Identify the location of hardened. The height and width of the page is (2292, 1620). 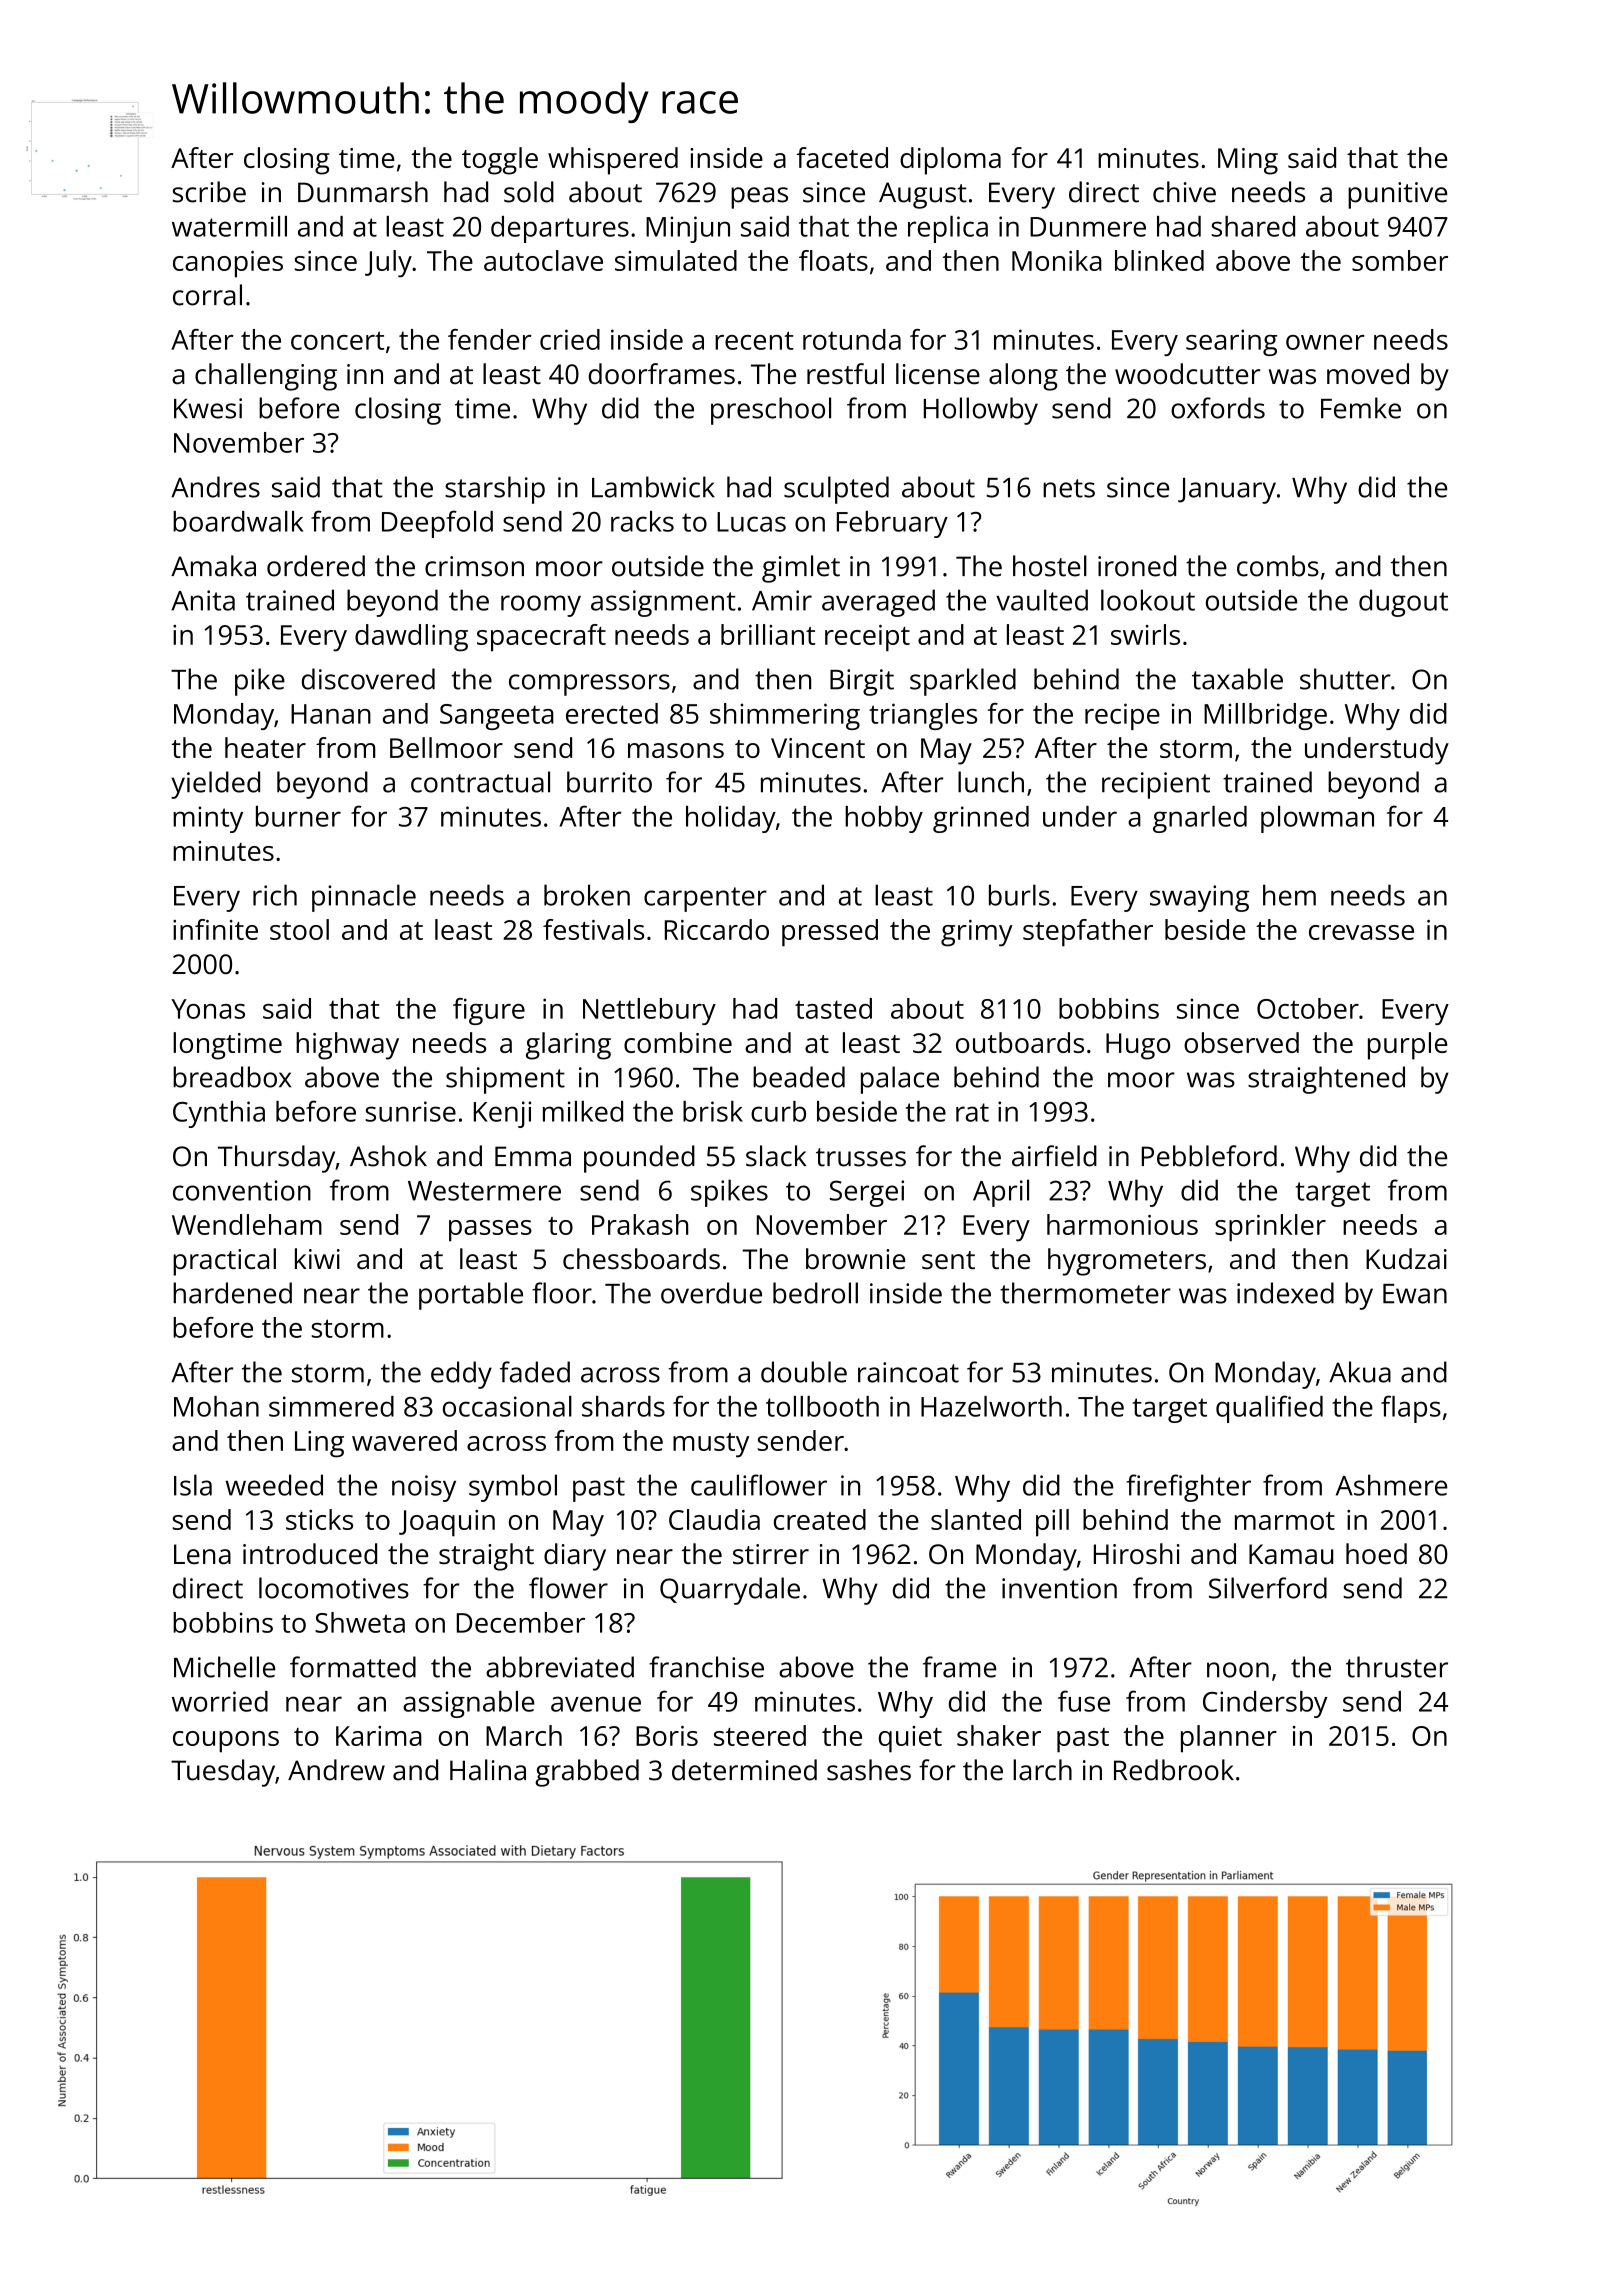
(232, 1293).
